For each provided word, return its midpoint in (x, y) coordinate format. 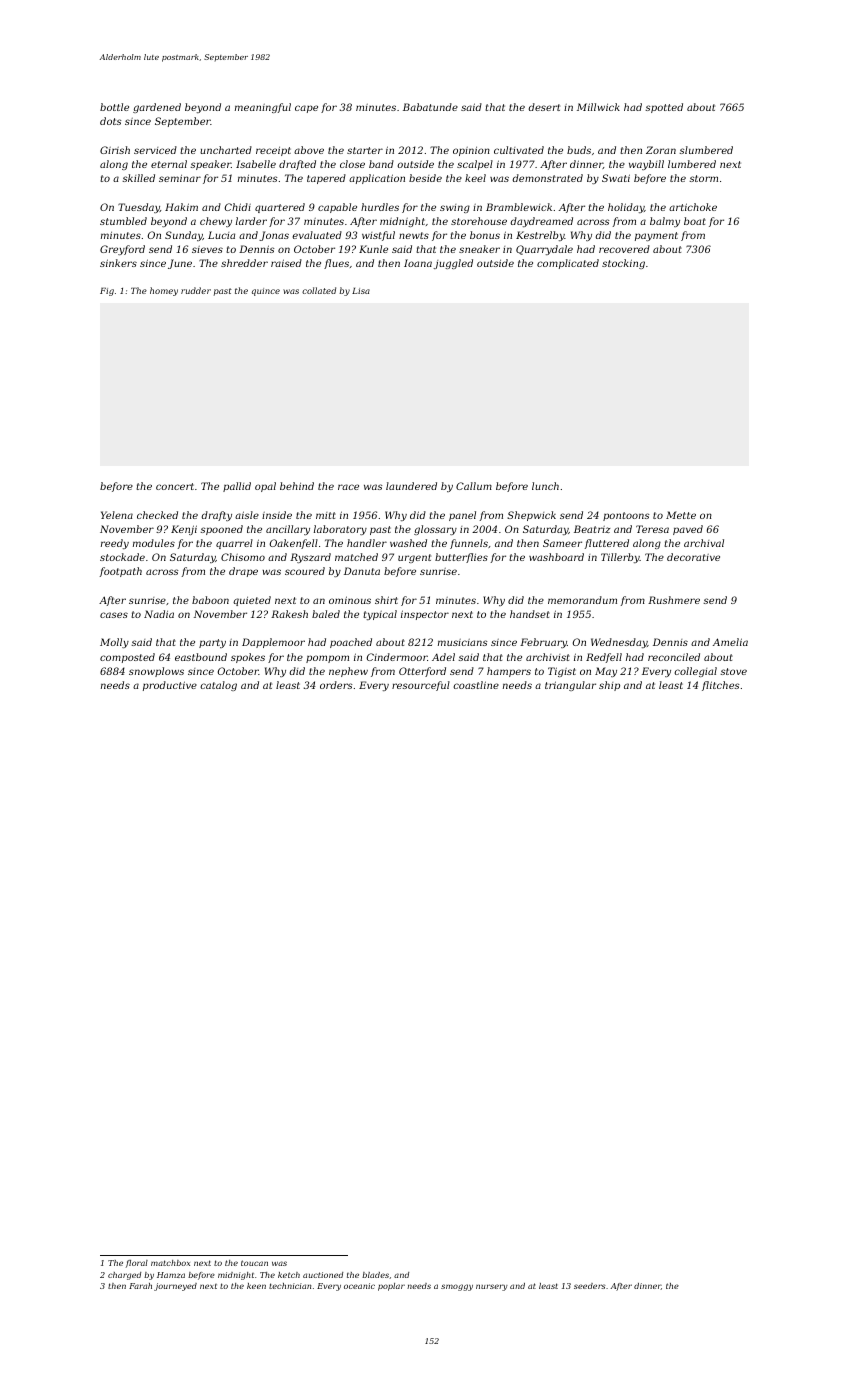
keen (256, 1286)
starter (365, 150)
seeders (590, 1286)
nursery (492, 1287)
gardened (157, 108)
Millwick (598, 107)
